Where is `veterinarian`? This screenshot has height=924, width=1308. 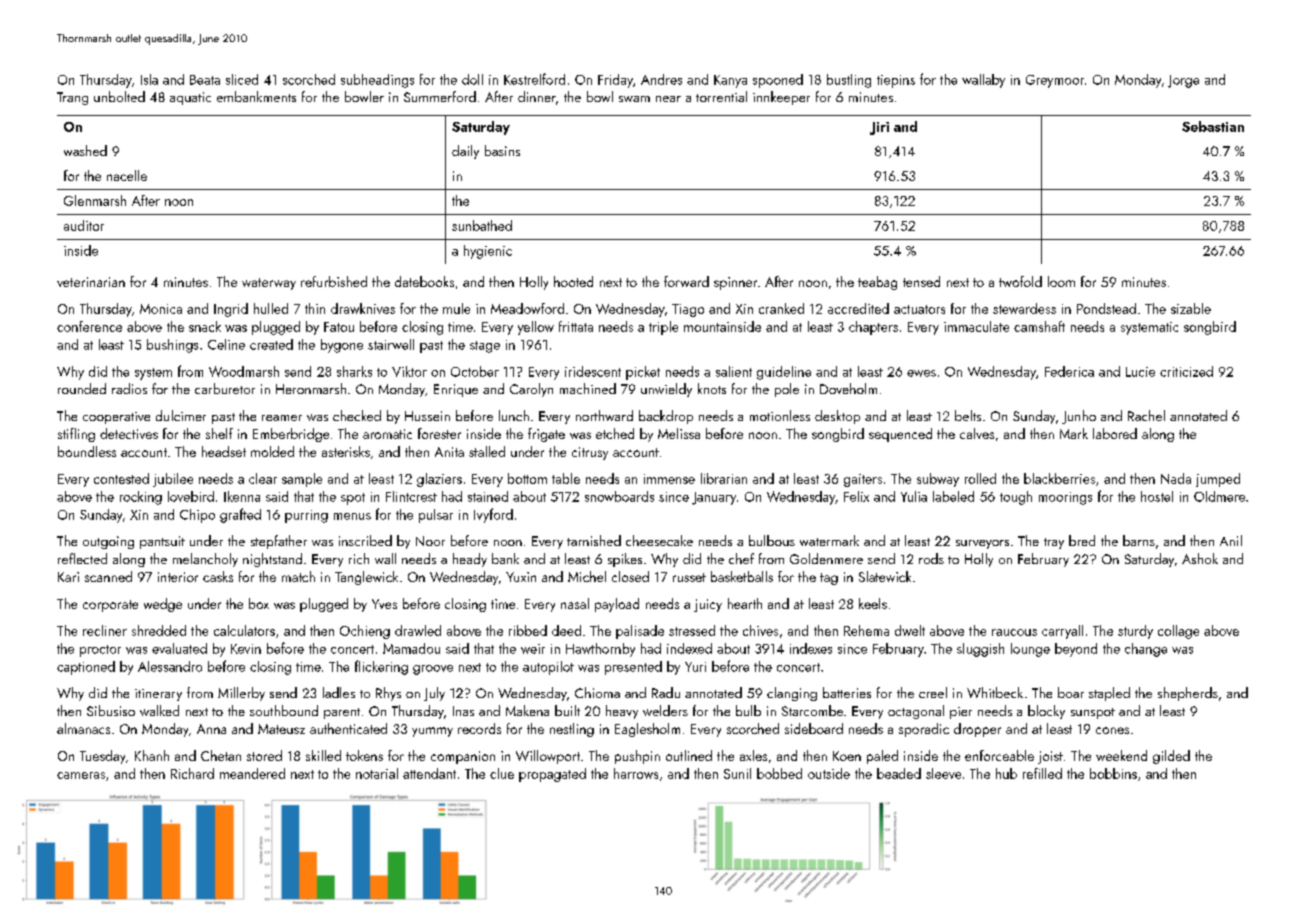
veterinarian is located at coordinates (91, 282).
